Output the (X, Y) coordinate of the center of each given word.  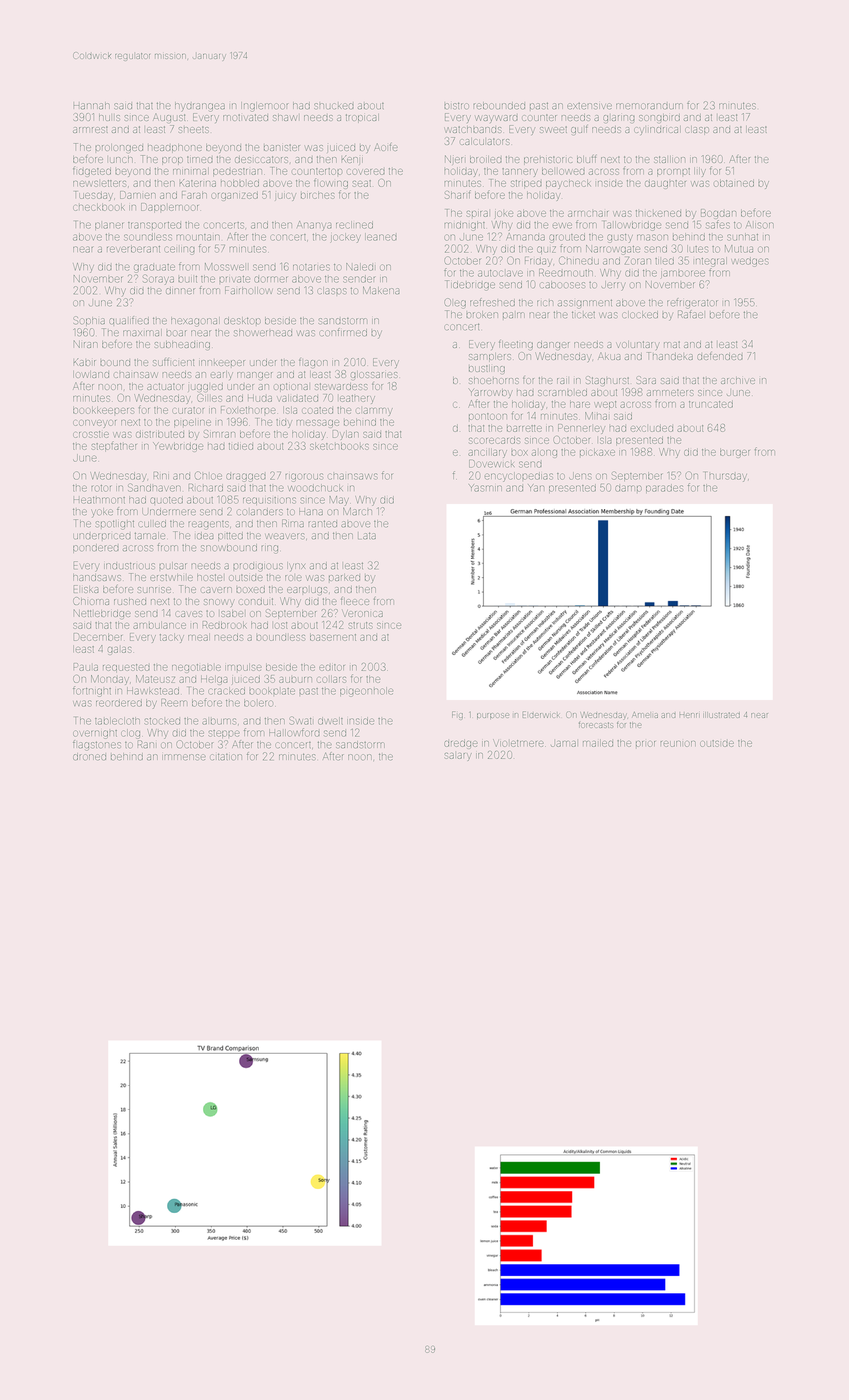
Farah (194, 195)
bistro (456, 105)
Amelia (645, 715)
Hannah (92, 106)
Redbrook (224, 625)
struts (361, 625)
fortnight (92, 691)
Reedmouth (566, 273)
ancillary (487, 453)
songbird (659, 118)
